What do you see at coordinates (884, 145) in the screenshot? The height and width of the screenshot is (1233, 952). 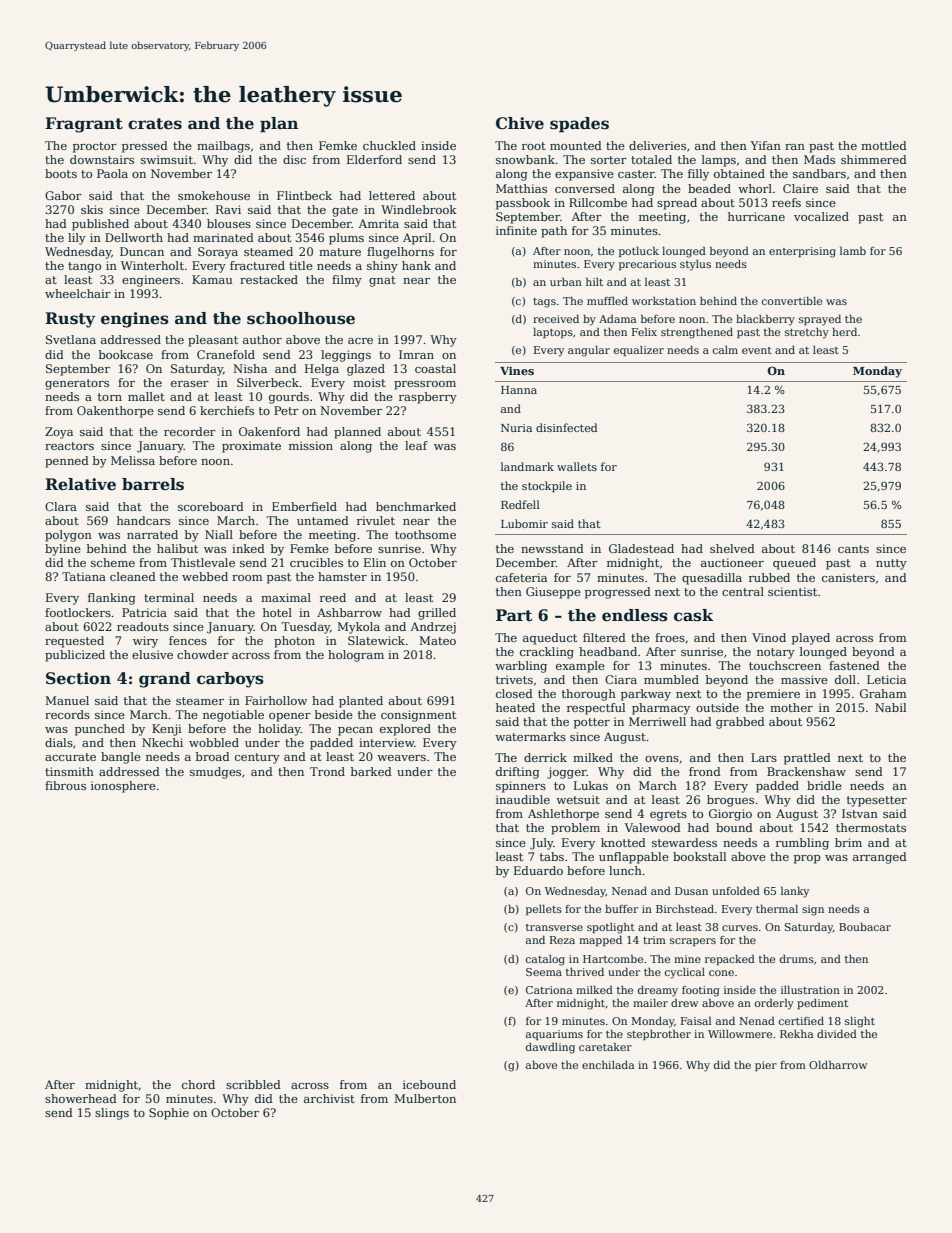 I see `mottled` at bounding box center [884, 145].
